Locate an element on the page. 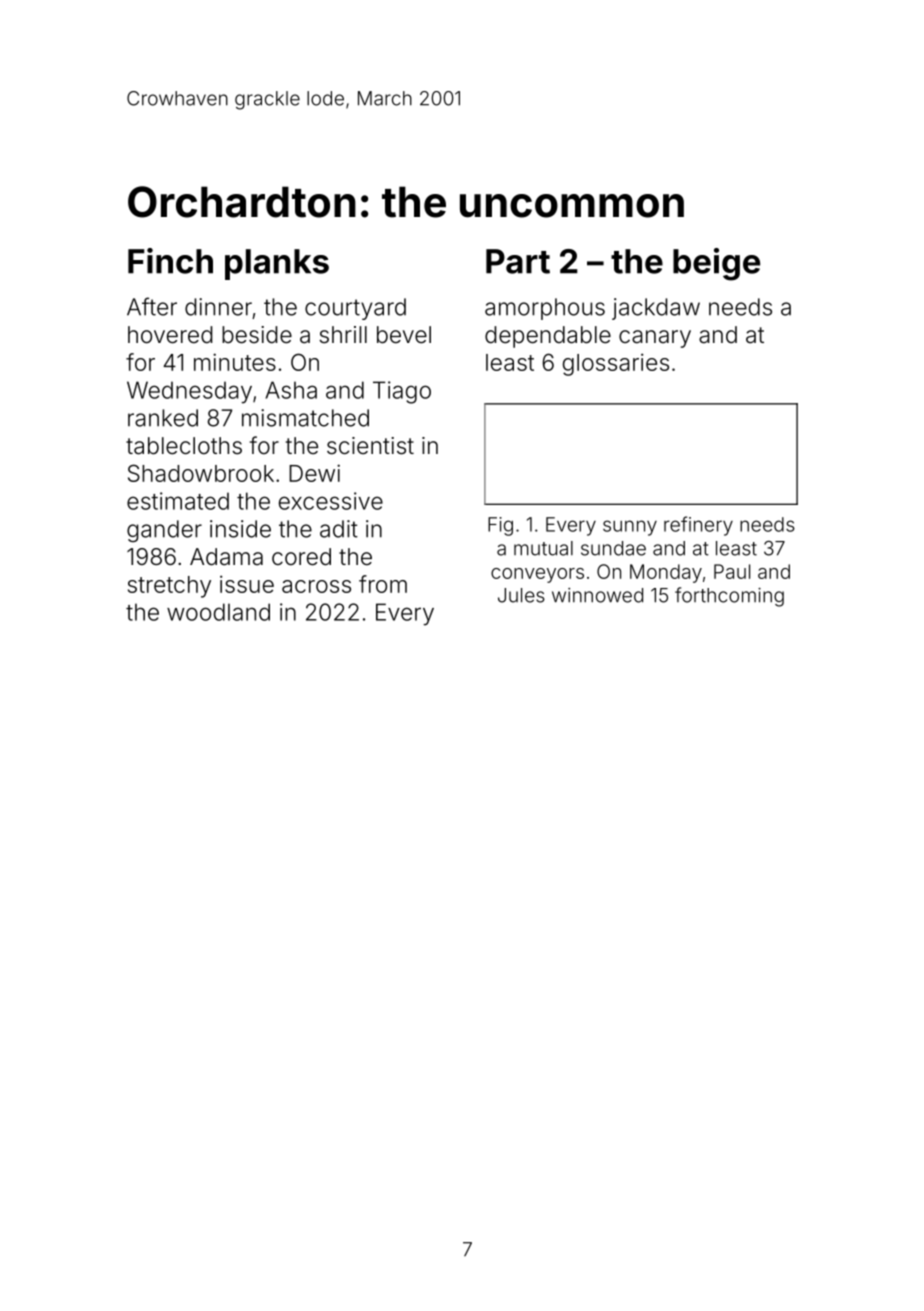 This image has width=924, height=1311. glossaries is located at coordinates (616, 364).
